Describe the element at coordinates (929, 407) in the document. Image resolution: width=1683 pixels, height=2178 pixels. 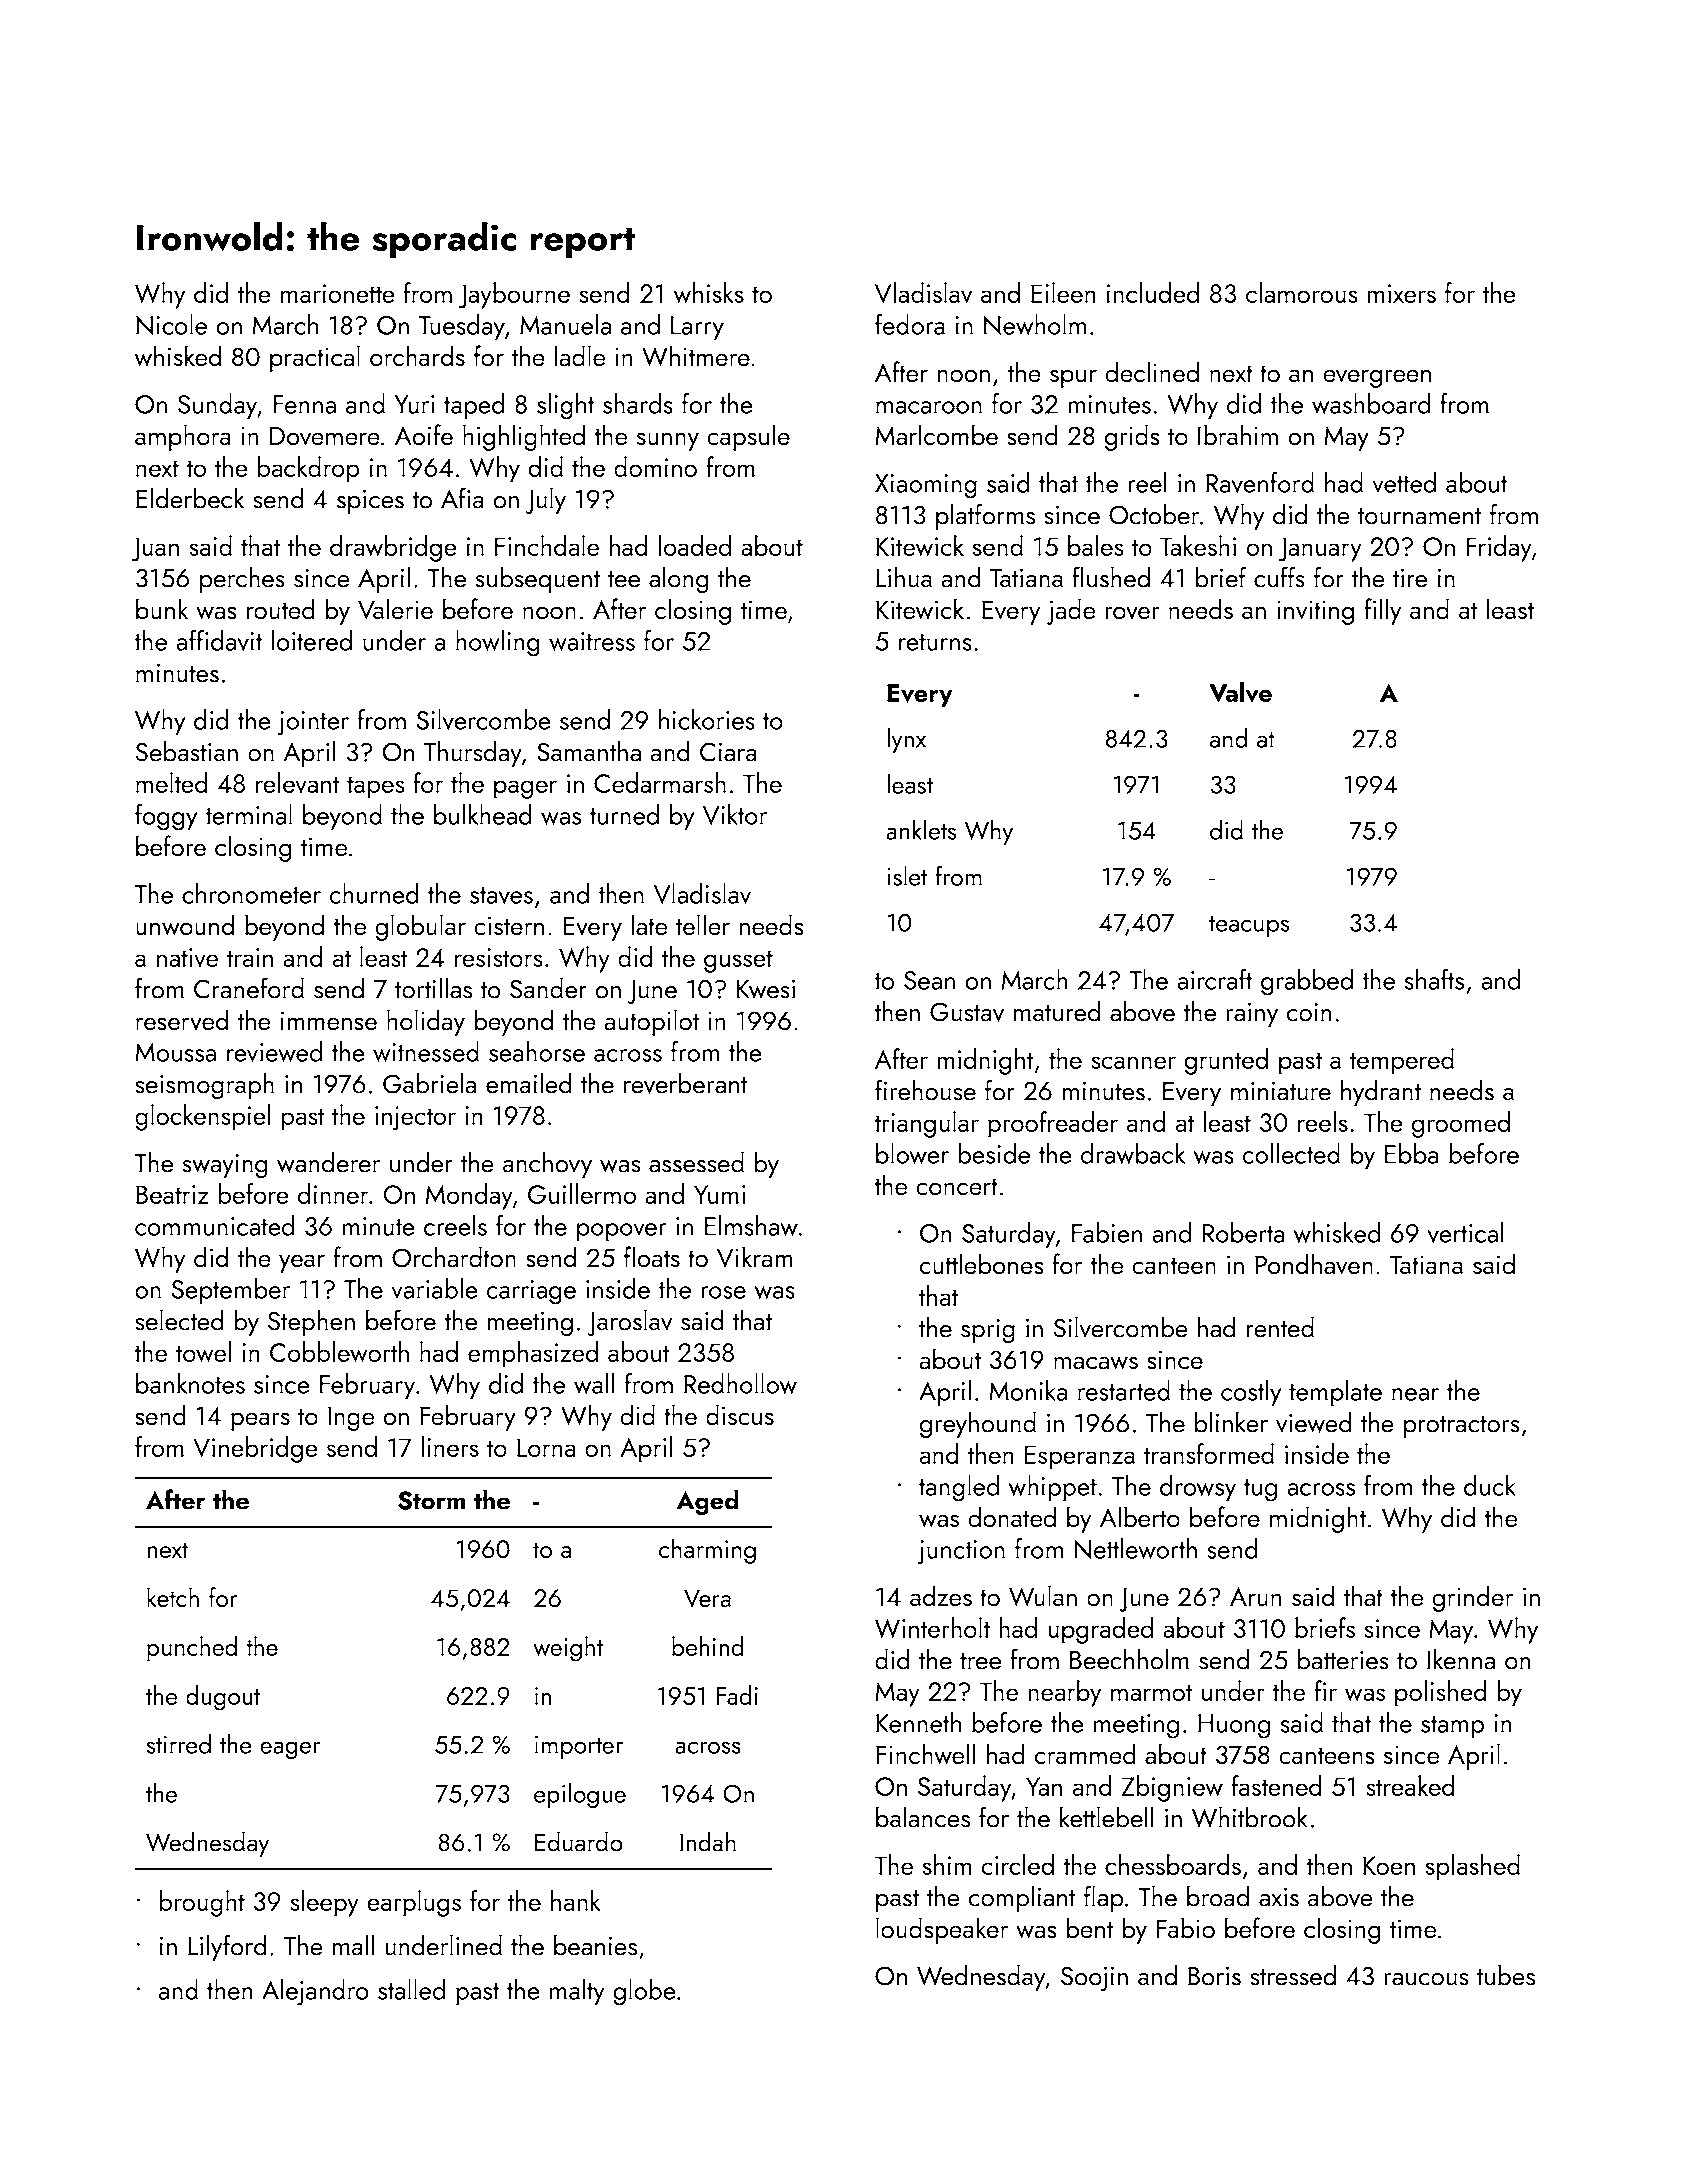
I see `macaroon` at that location.
